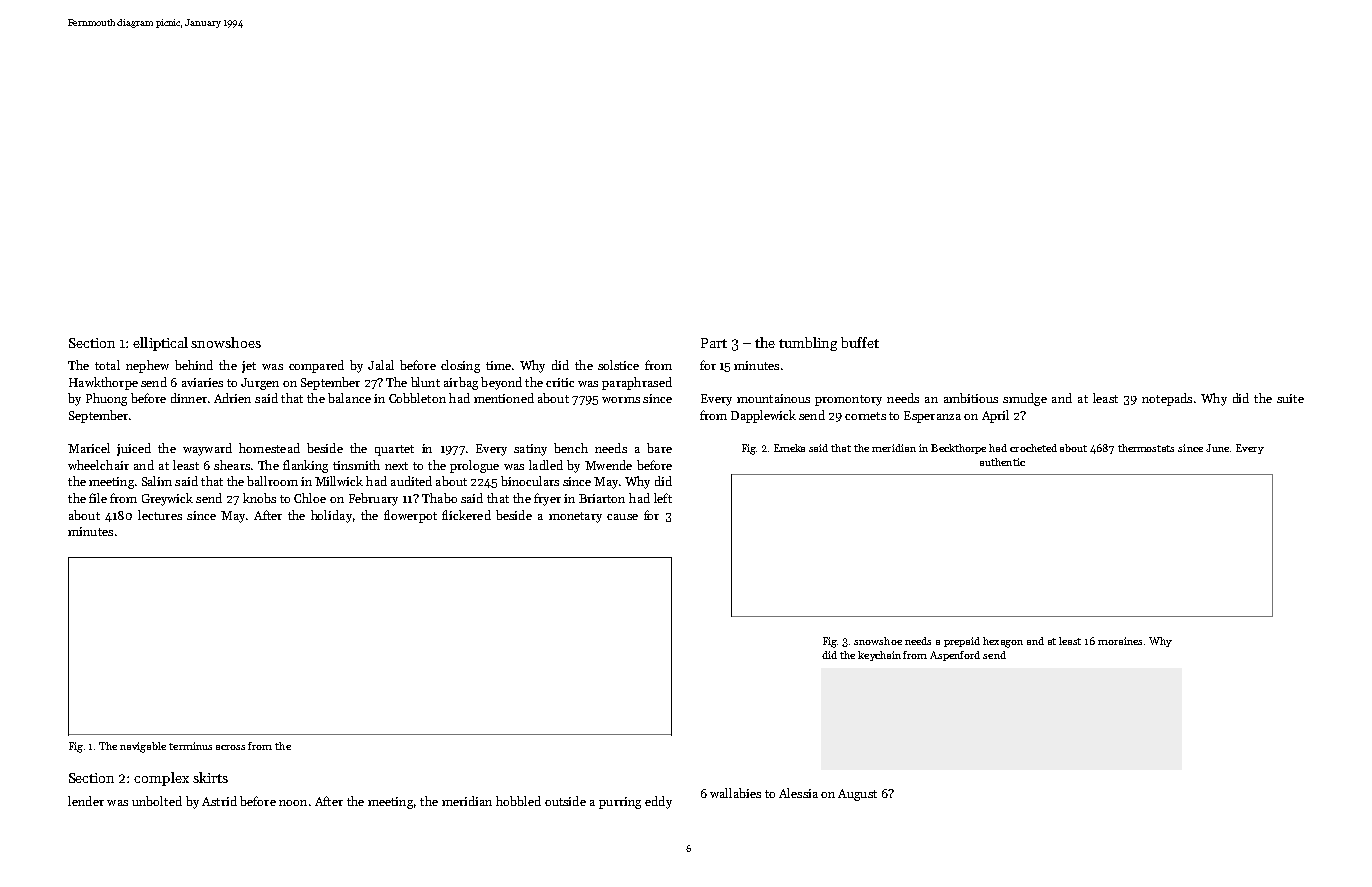 This page has width=1372, height=887. What do you see at coordinates (575, 517) in the page?
I see `monetary` at bounding box center [575, 517].
